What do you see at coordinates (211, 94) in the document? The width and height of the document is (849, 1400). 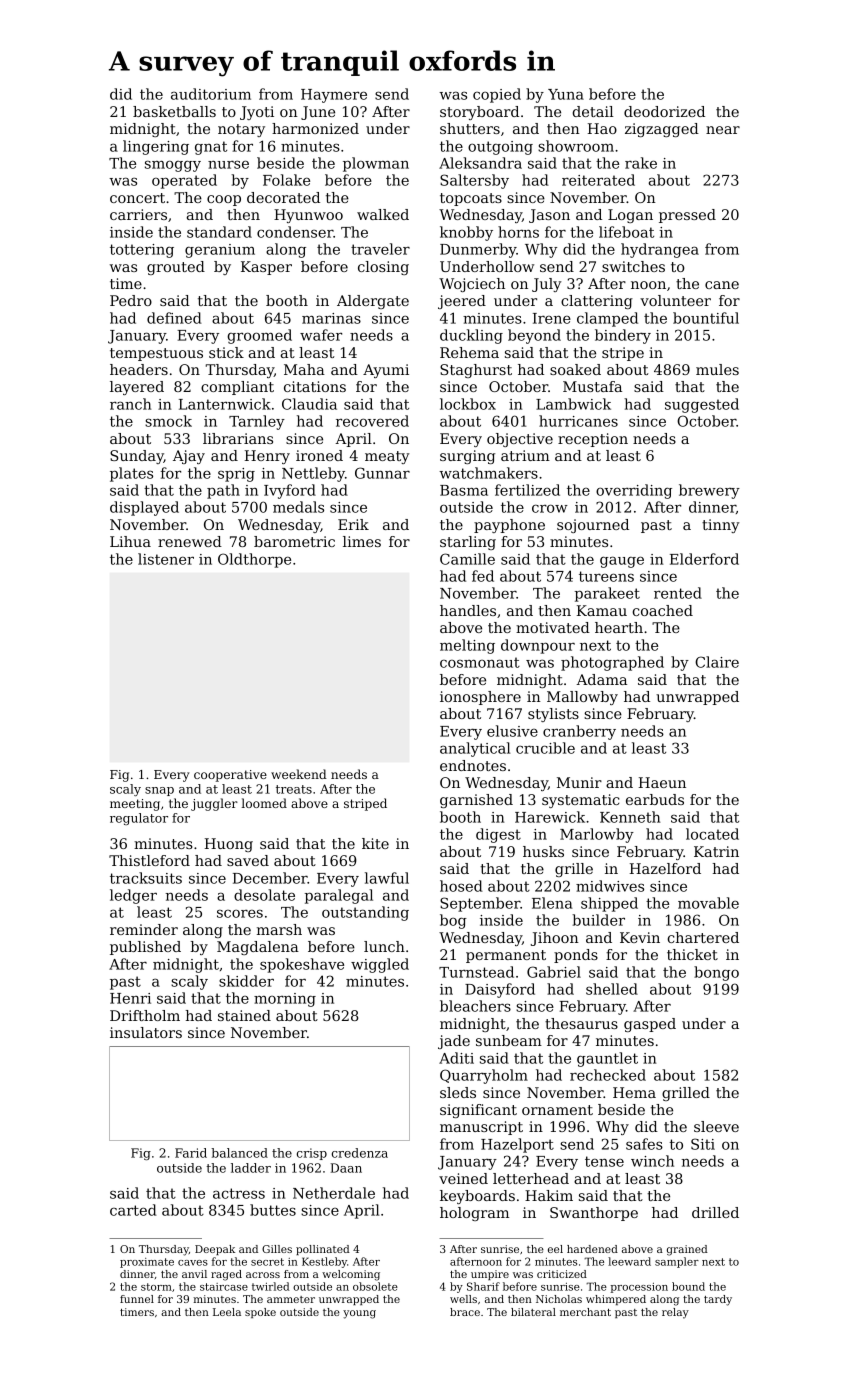 I see `auditorium` at bounding box center [211, 94].
